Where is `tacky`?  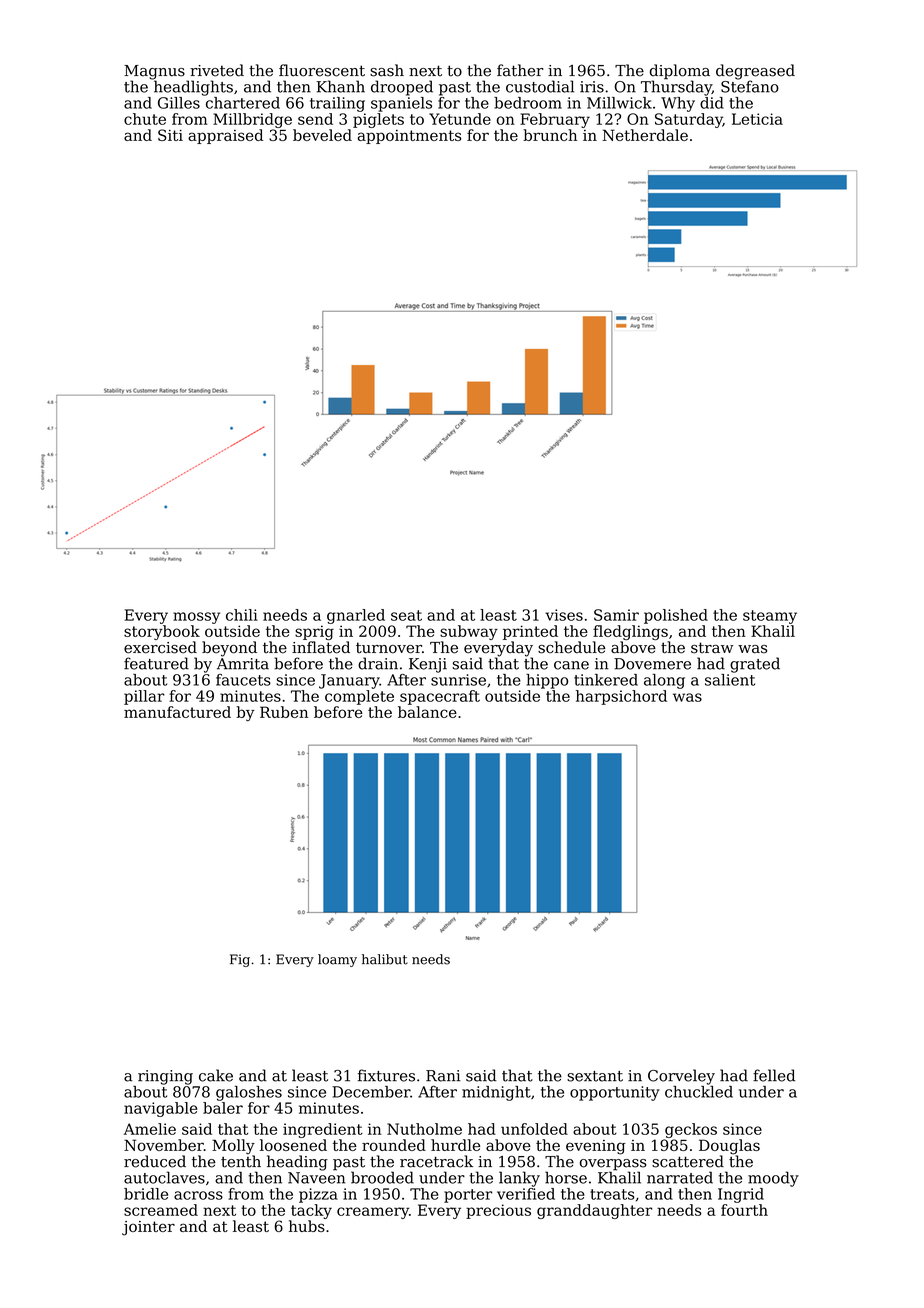 tacky is located at coordinates (311, 1211).
